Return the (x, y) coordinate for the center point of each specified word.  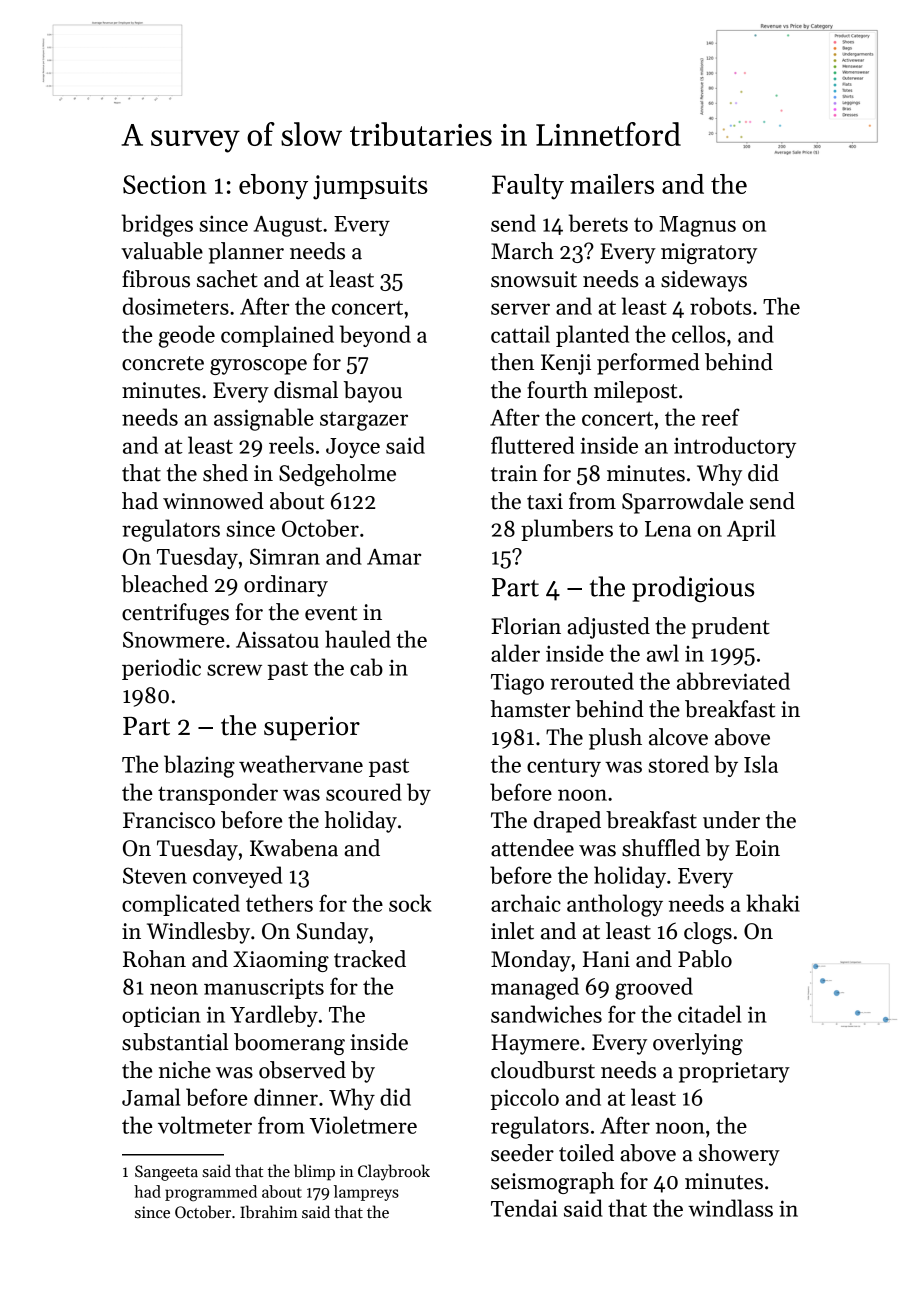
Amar (394, 557)
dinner (286, 1097)
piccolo (524, 1099)
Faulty (528, 187)
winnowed (213, 501)
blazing (199, 766)
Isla (761, 764)
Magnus (697, 226)
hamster (530, 709)
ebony (273, 187)
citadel (709, 1014)
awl (663, 653)
